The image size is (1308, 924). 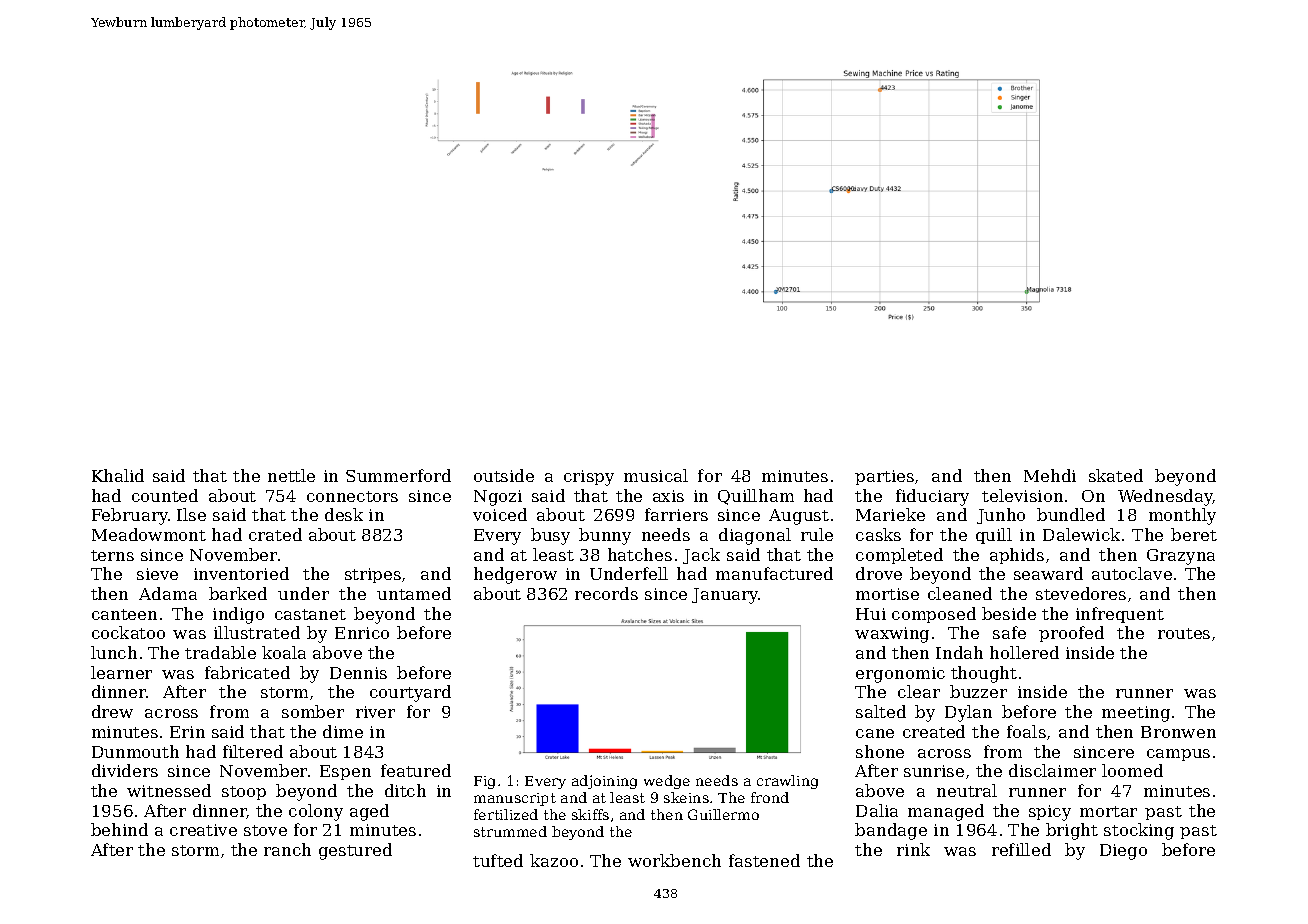 I want to click on skated, so click(x=1116, y=475).
